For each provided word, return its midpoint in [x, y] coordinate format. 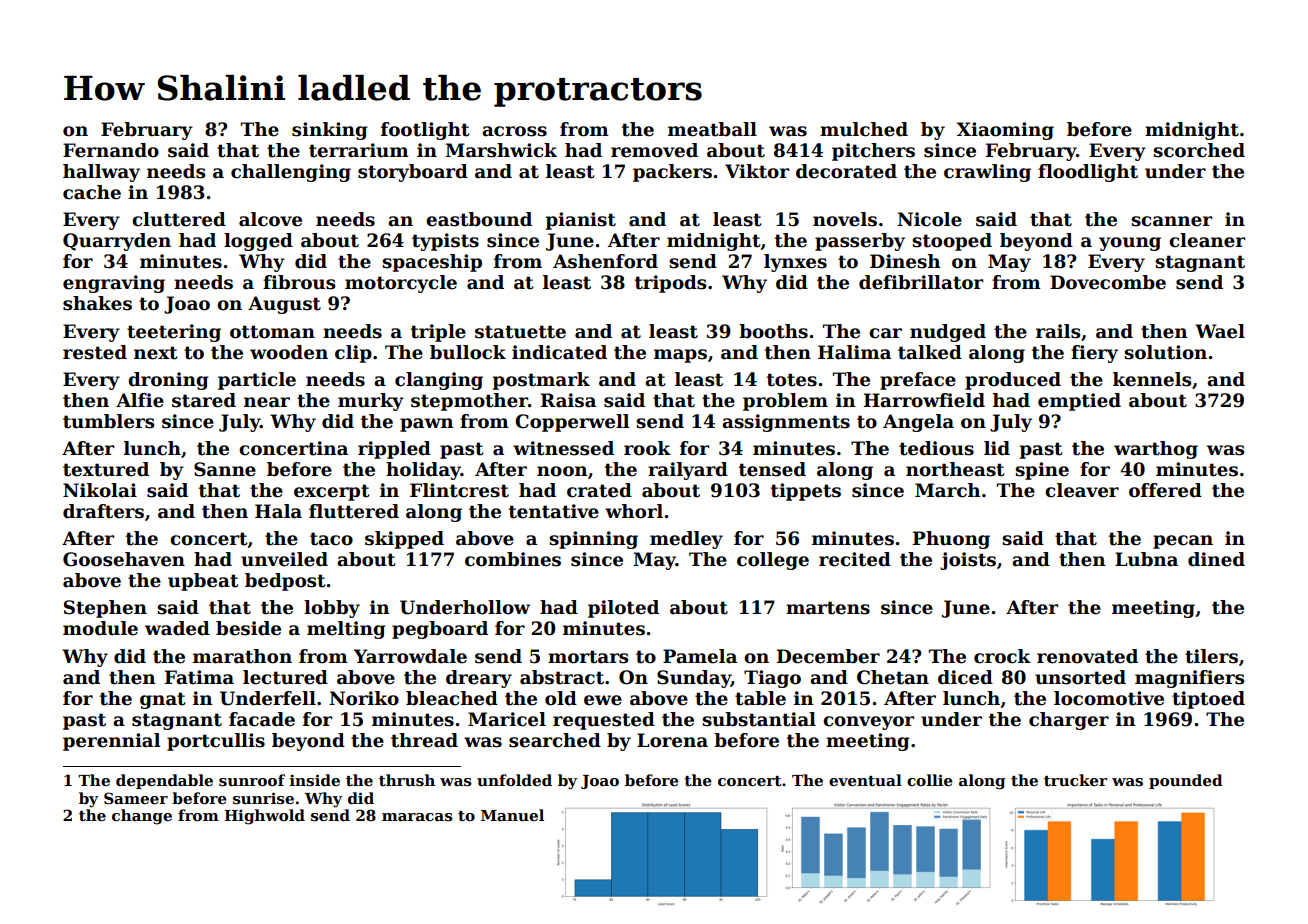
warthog [1156, 450]
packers [672, 173]
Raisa [568, 400]
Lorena [672, 740]
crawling [987, 173]
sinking [330, 131]
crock [1002, 656]
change [142, 817]
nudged [948, 333]
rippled [394, 450]
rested [95, 352]
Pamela [700, 656]
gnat [163, 700]
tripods [671, 284]
